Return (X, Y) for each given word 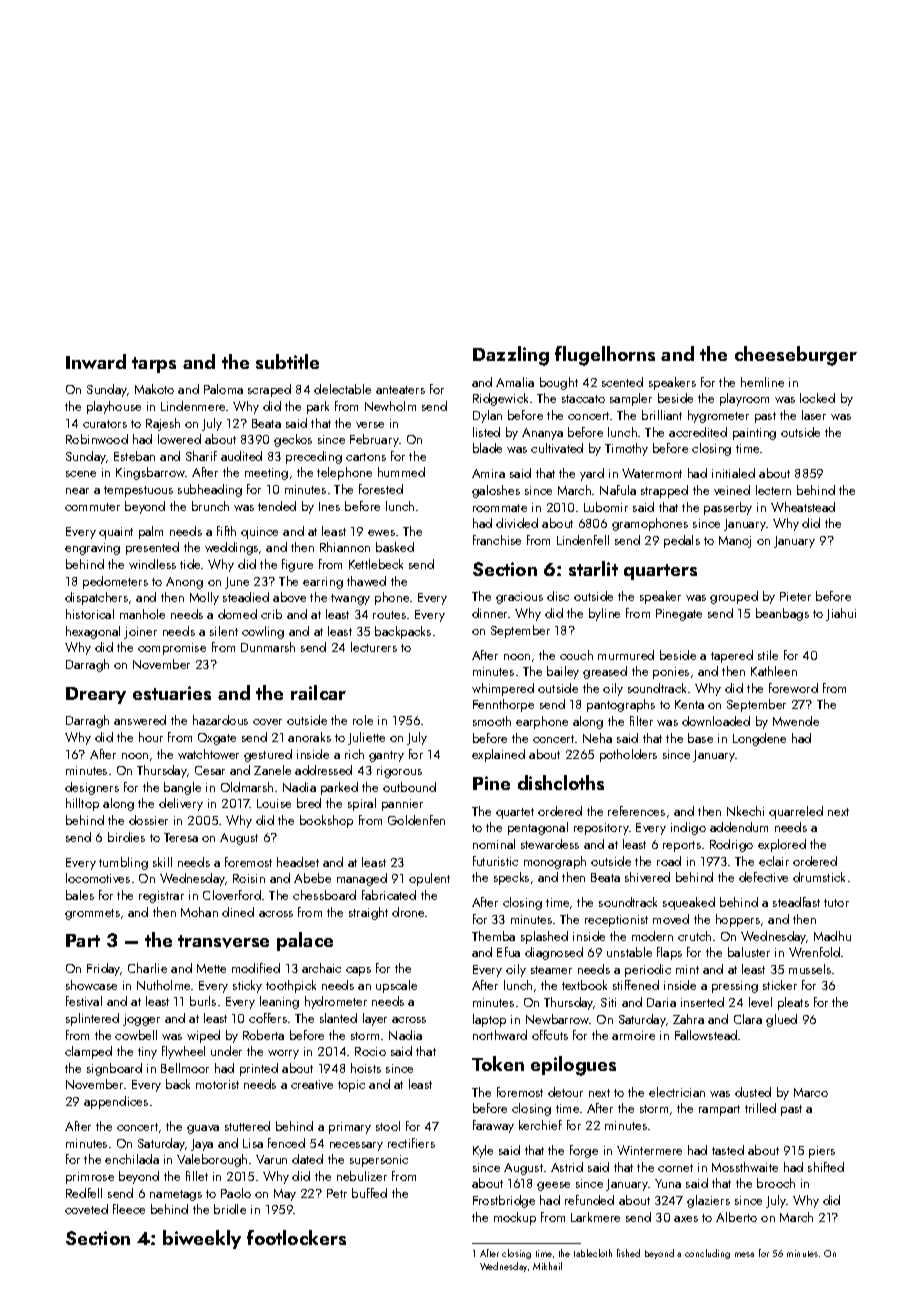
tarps (154, 365)
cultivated (557, 448)
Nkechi (745, 811)
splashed (544, 937)
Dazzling (511, 356)
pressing (735, 987)
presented (152, 548)
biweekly (202, 1239)
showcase (91, 985)
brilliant (662, 415)
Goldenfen (416, 820)
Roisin (249, 878)
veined (732, 490)
